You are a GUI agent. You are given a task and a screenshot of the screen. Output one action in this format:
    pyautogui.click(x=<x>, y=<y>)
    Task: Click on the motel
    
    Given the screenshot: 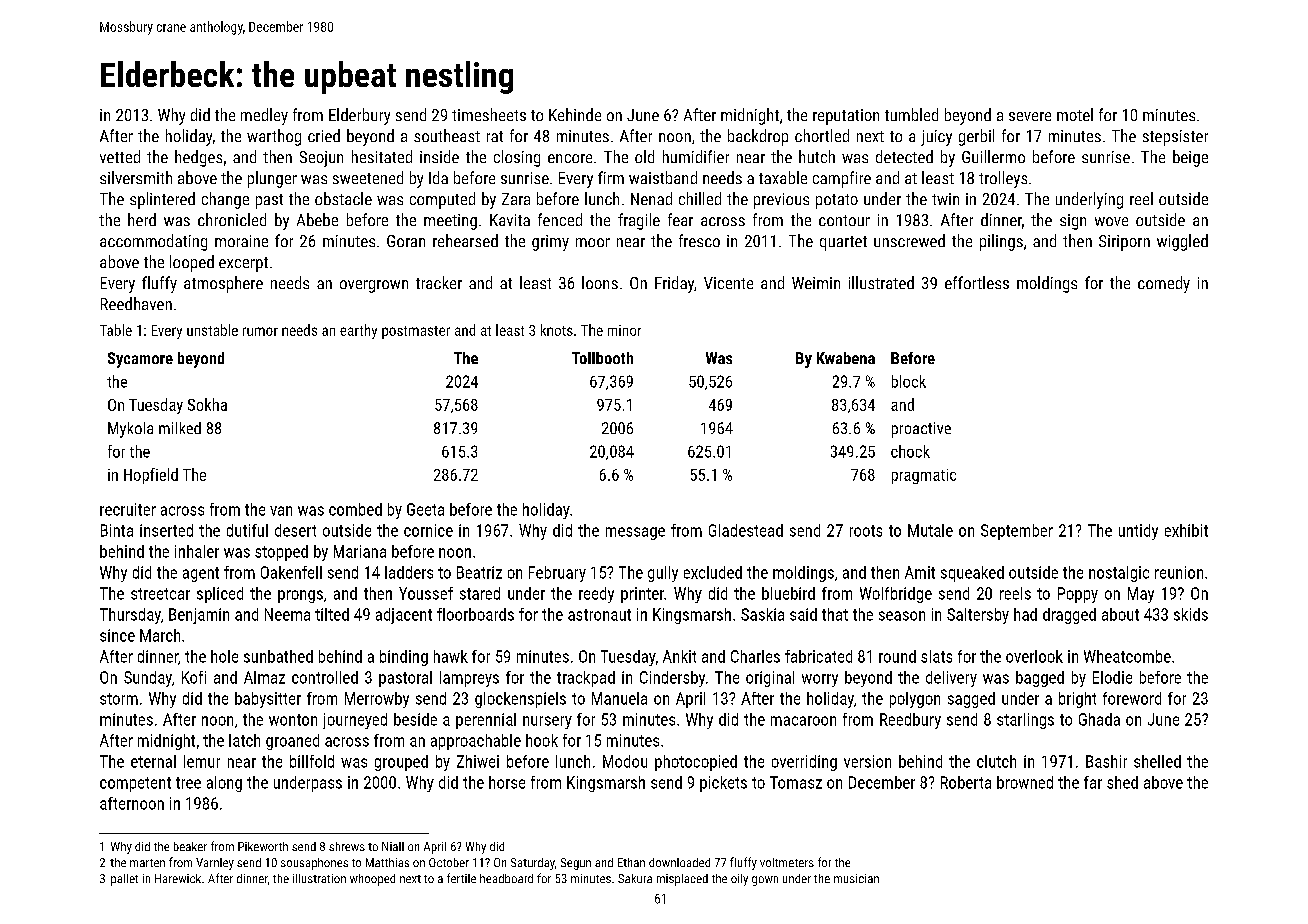 What is the action you would take?
    pyautogui.click(x=1075, y=114)
